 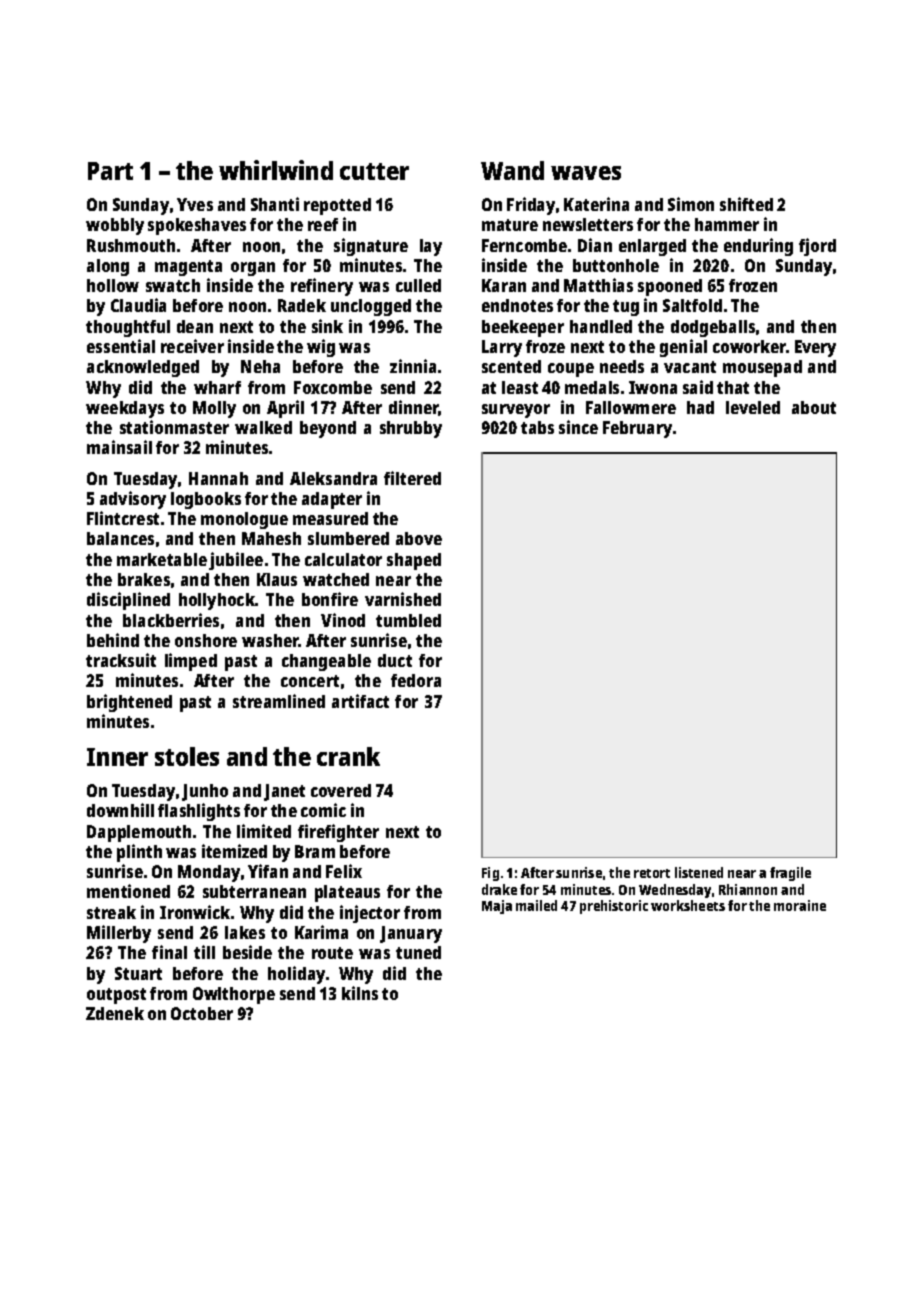 What do you see at coordinates (115, 1013) in the screenshot?
I see `Zdenek` at bounding box center [115, 1013].
